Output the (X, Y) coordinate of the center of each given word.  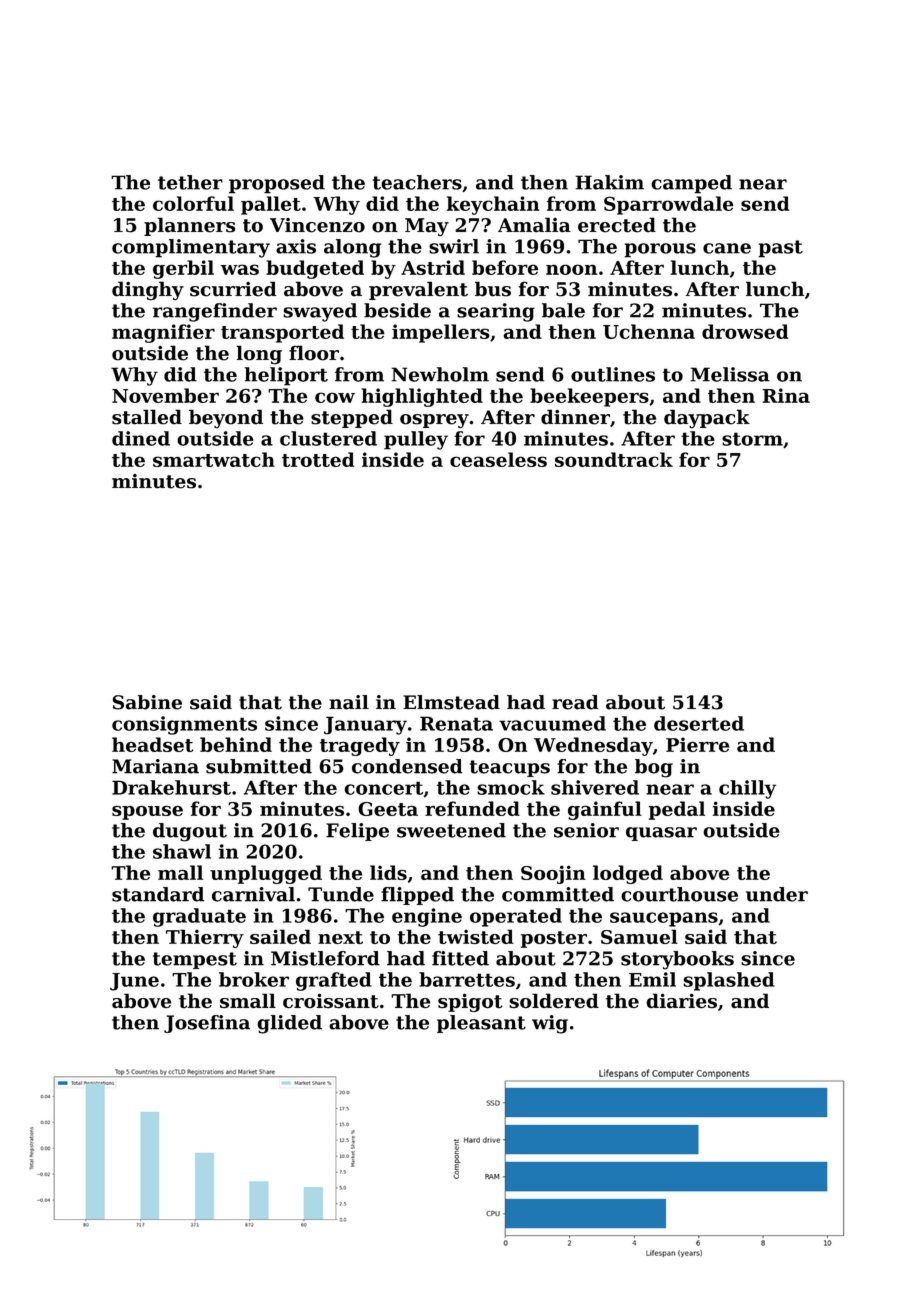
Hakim (610, 182)
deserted (699, 723)
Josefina (207, 1024)
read (575, 702)
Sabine (147, 702)
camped (691, 184)
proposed (277, 184)
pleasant (481, 1024)
